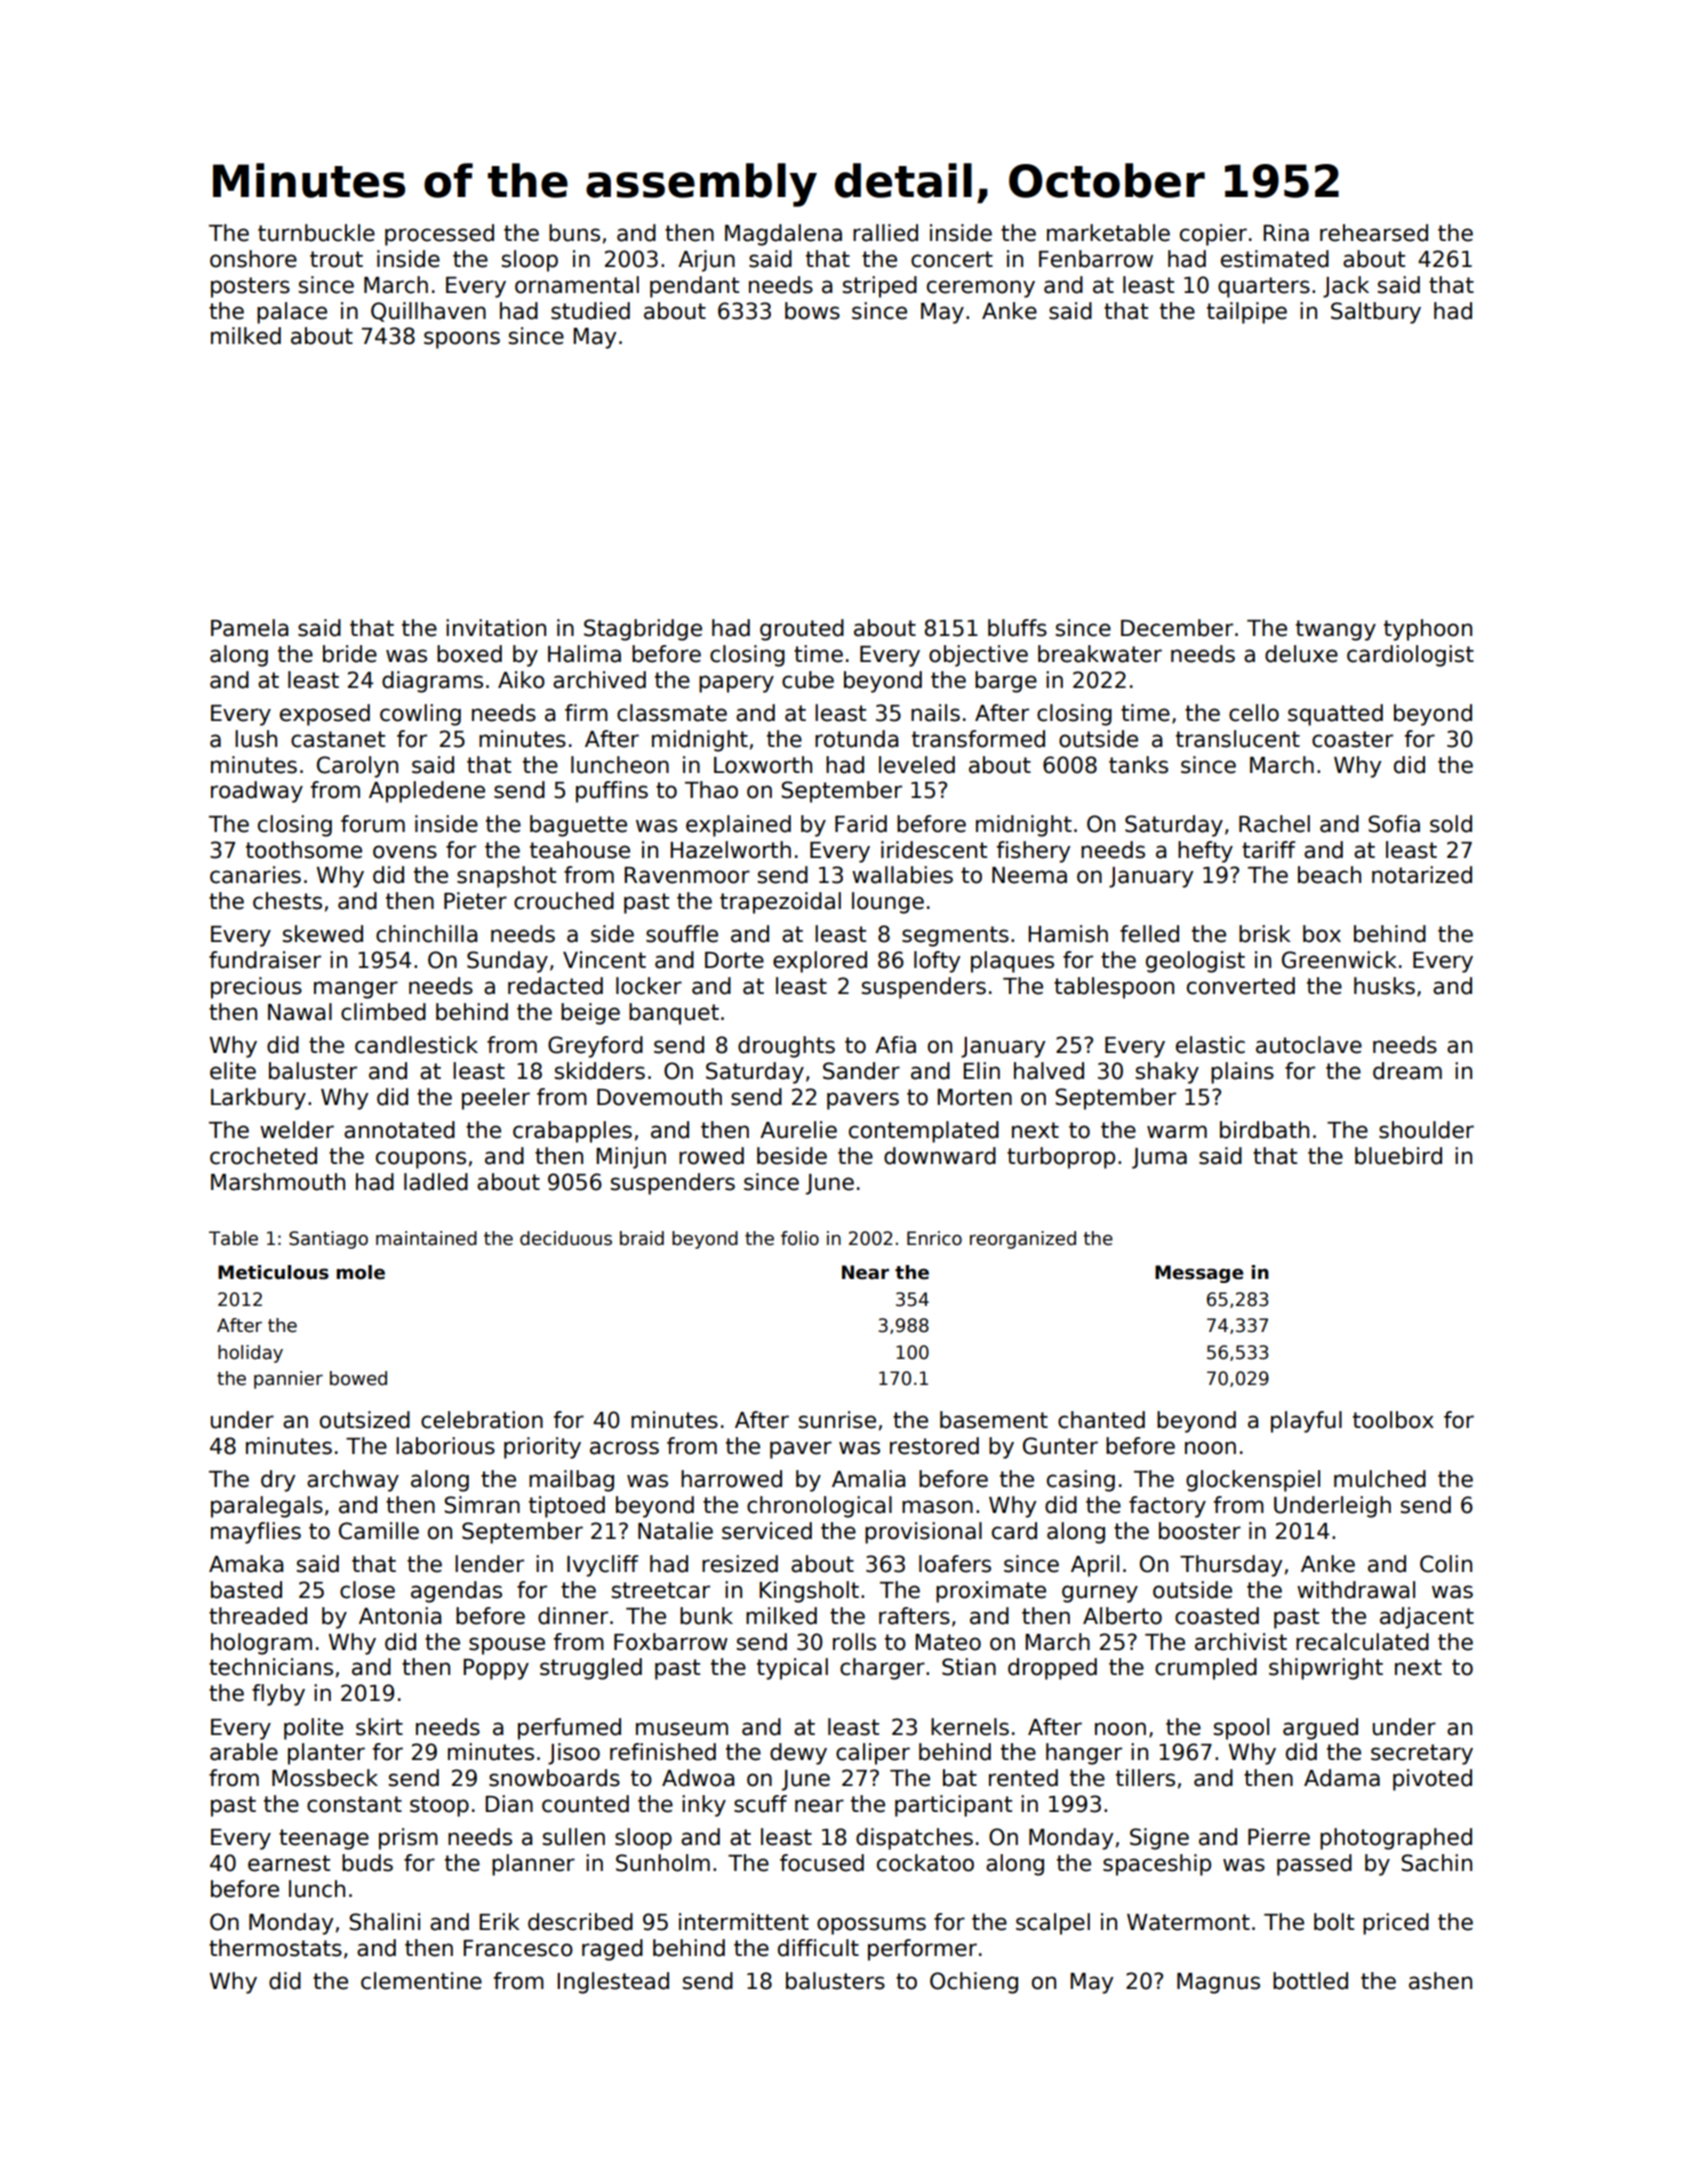 The image size is (1683, 2178). Describe the element at coordinates (1393, 1420) in the screenshot. I see `toolbox` at that location.
